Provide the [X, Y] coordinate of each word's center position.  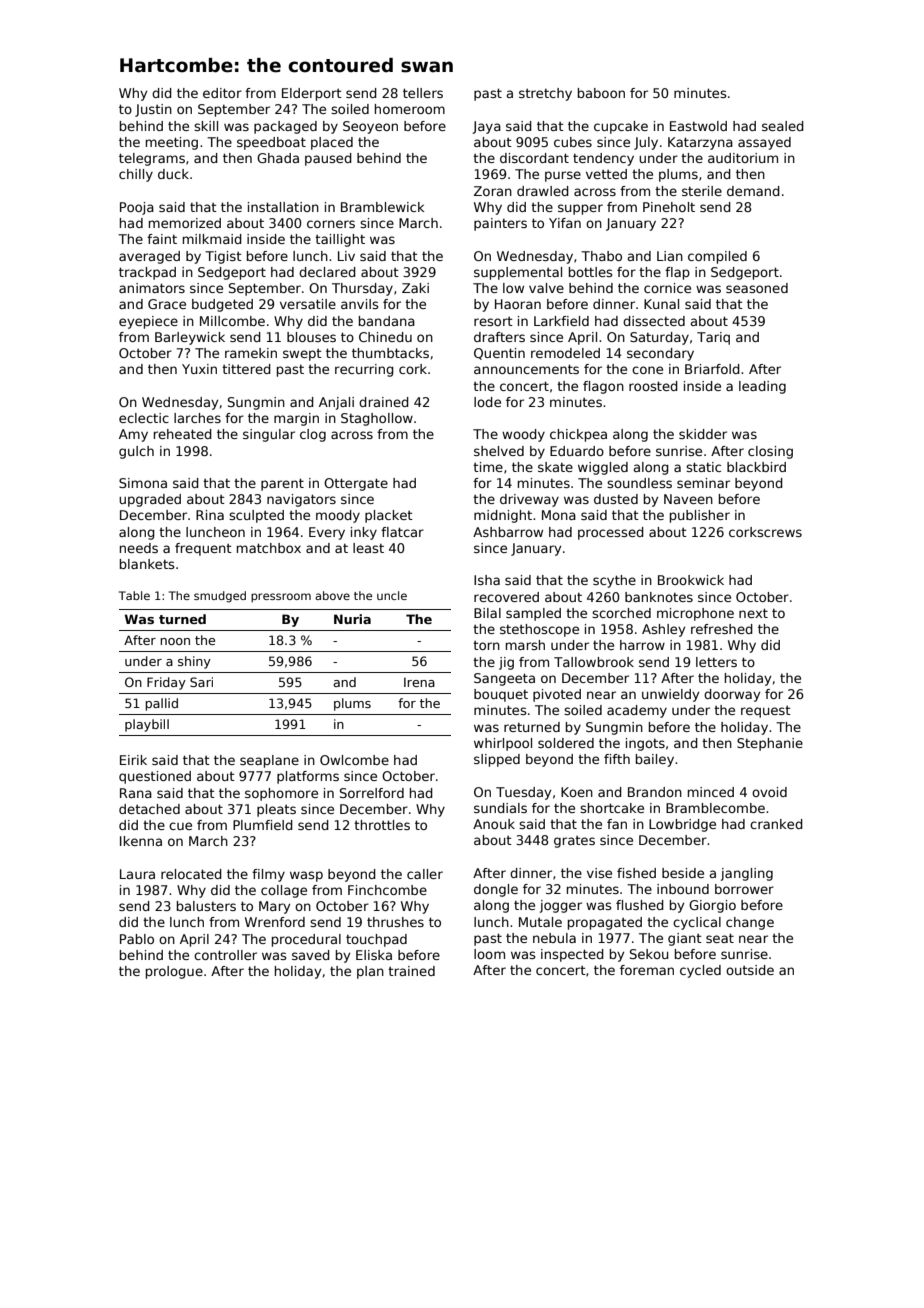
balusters [206, 906]
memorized [185, 223]
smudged [220, 597]
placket [389, 516]
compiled [717, 257]
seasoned [757, 288]
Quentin [499, 354]
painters [500, 224]
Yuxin [199, 369]
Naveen [688, 499]
